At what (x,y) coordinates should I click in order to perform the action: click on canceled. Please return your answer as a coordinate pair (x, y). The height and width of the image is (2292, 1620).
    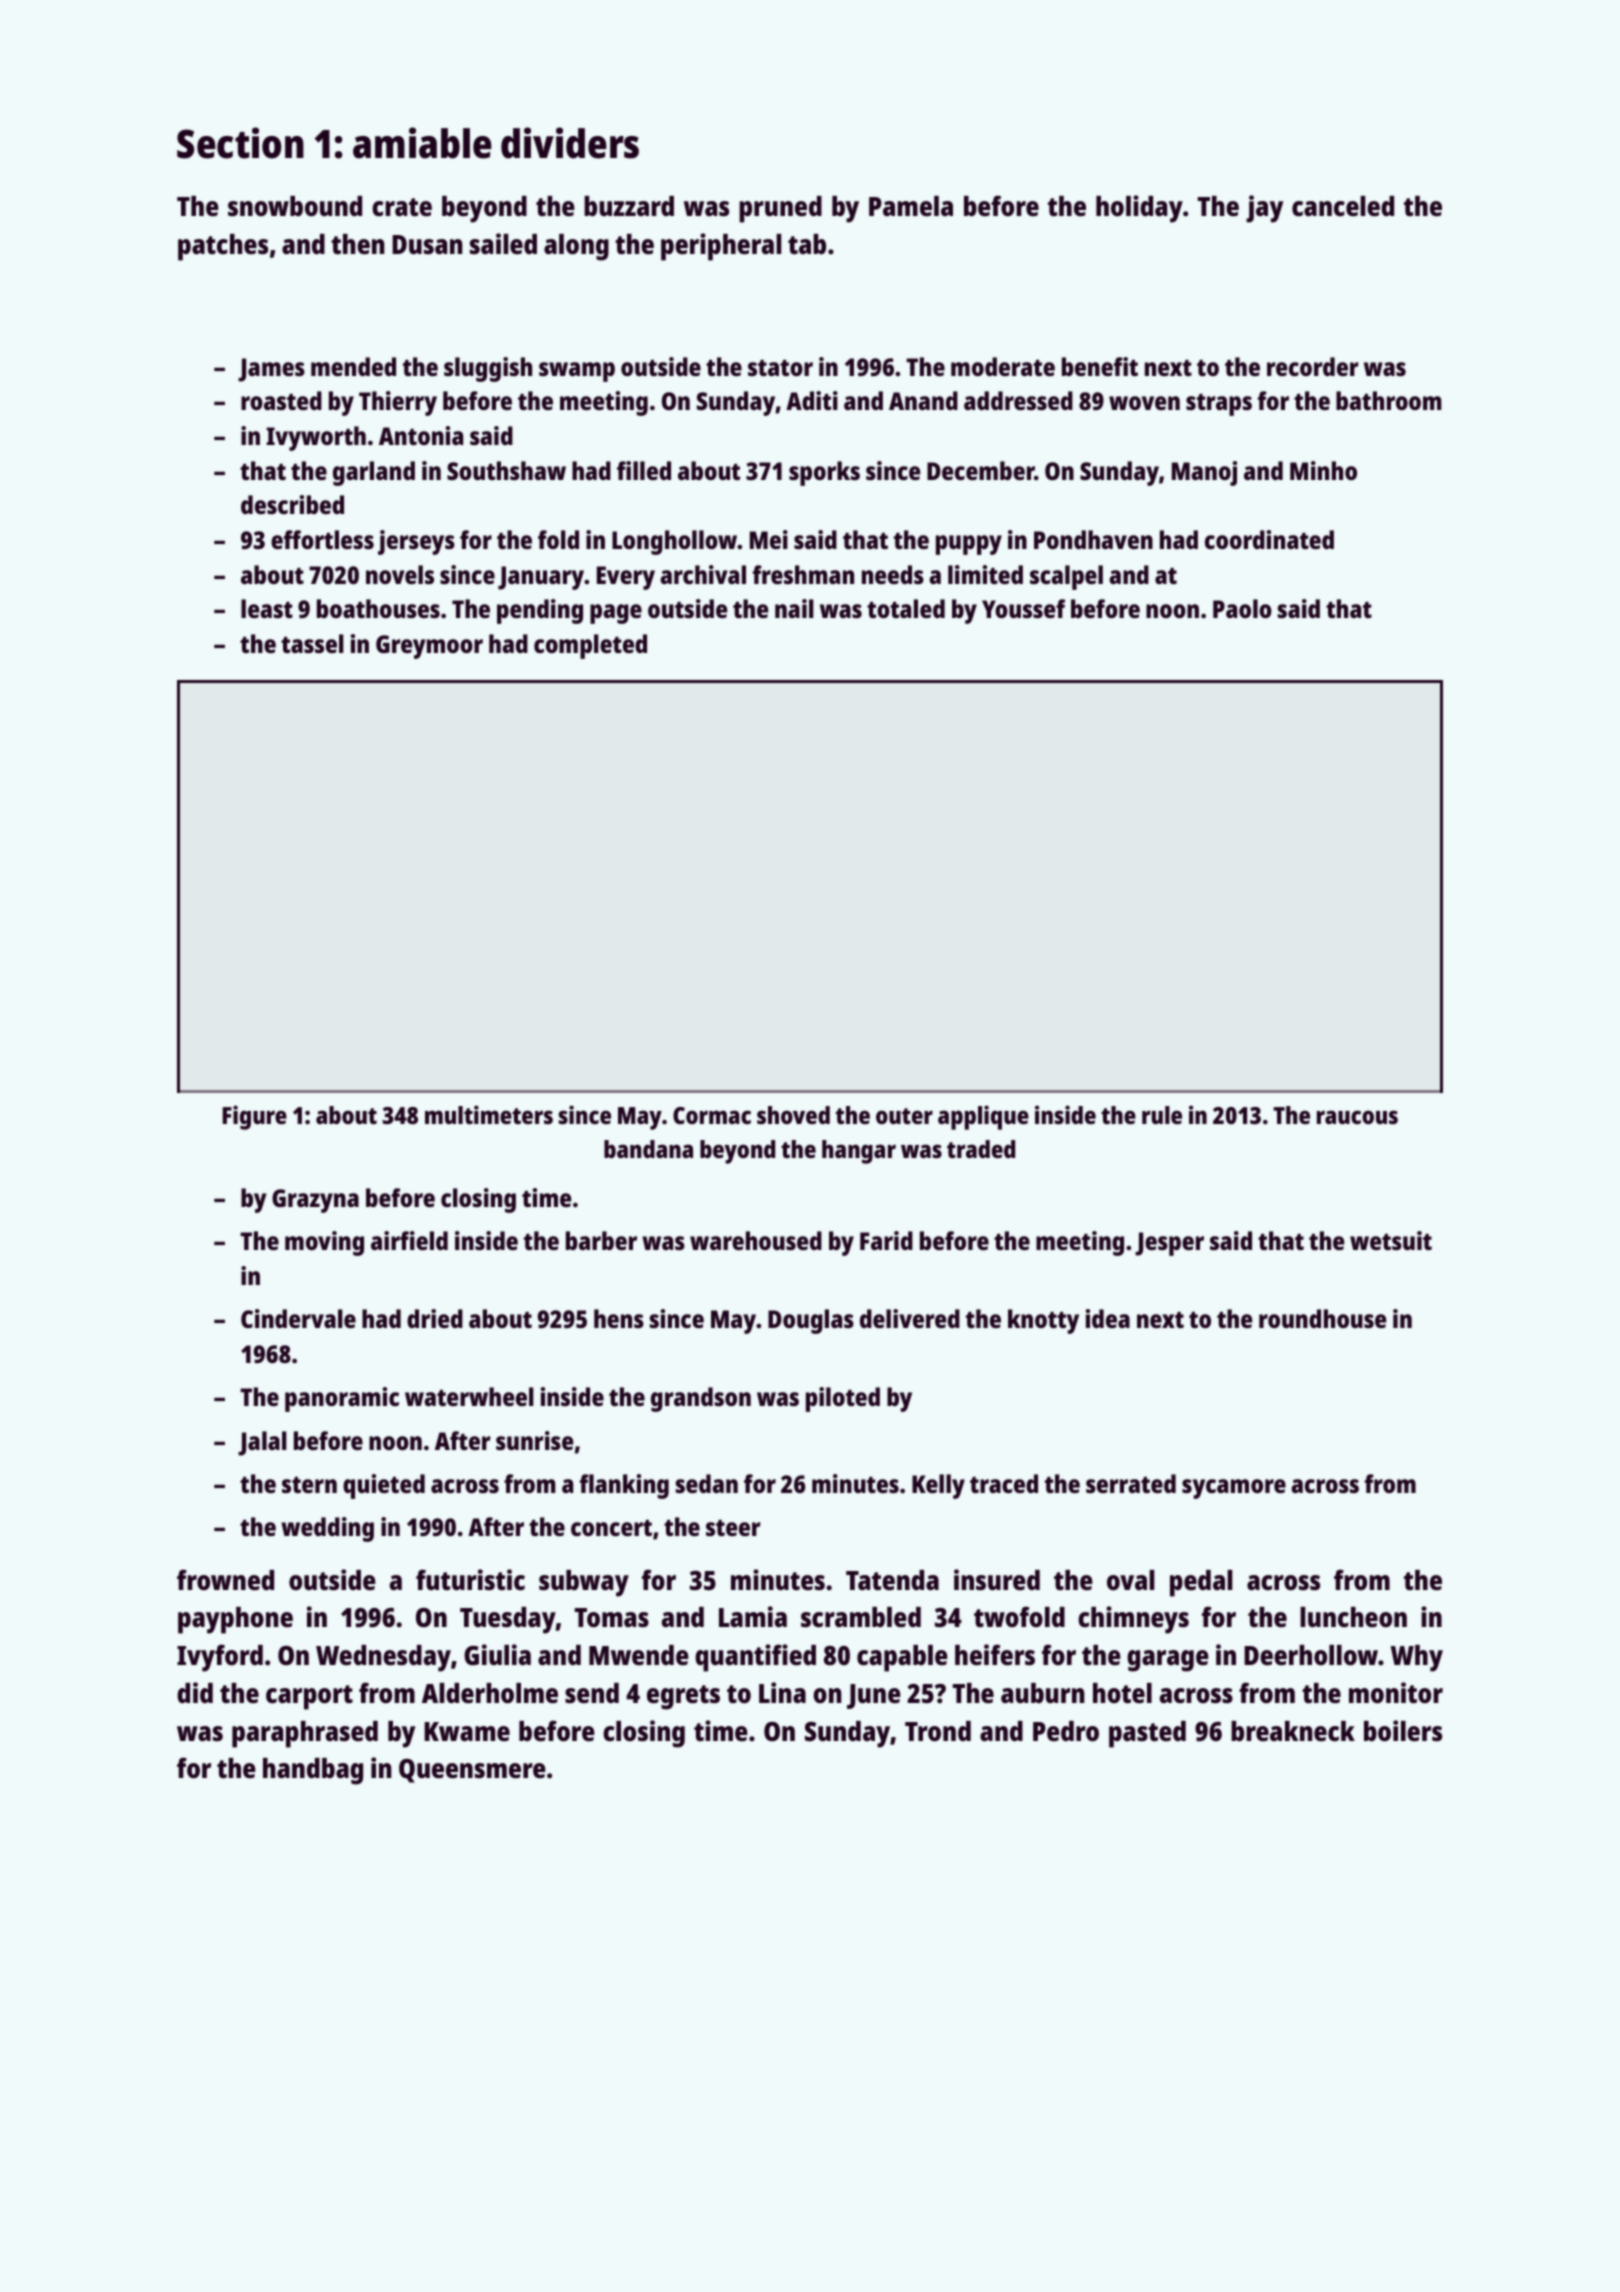
    Looking at the image, I should click on (1343, 206).
